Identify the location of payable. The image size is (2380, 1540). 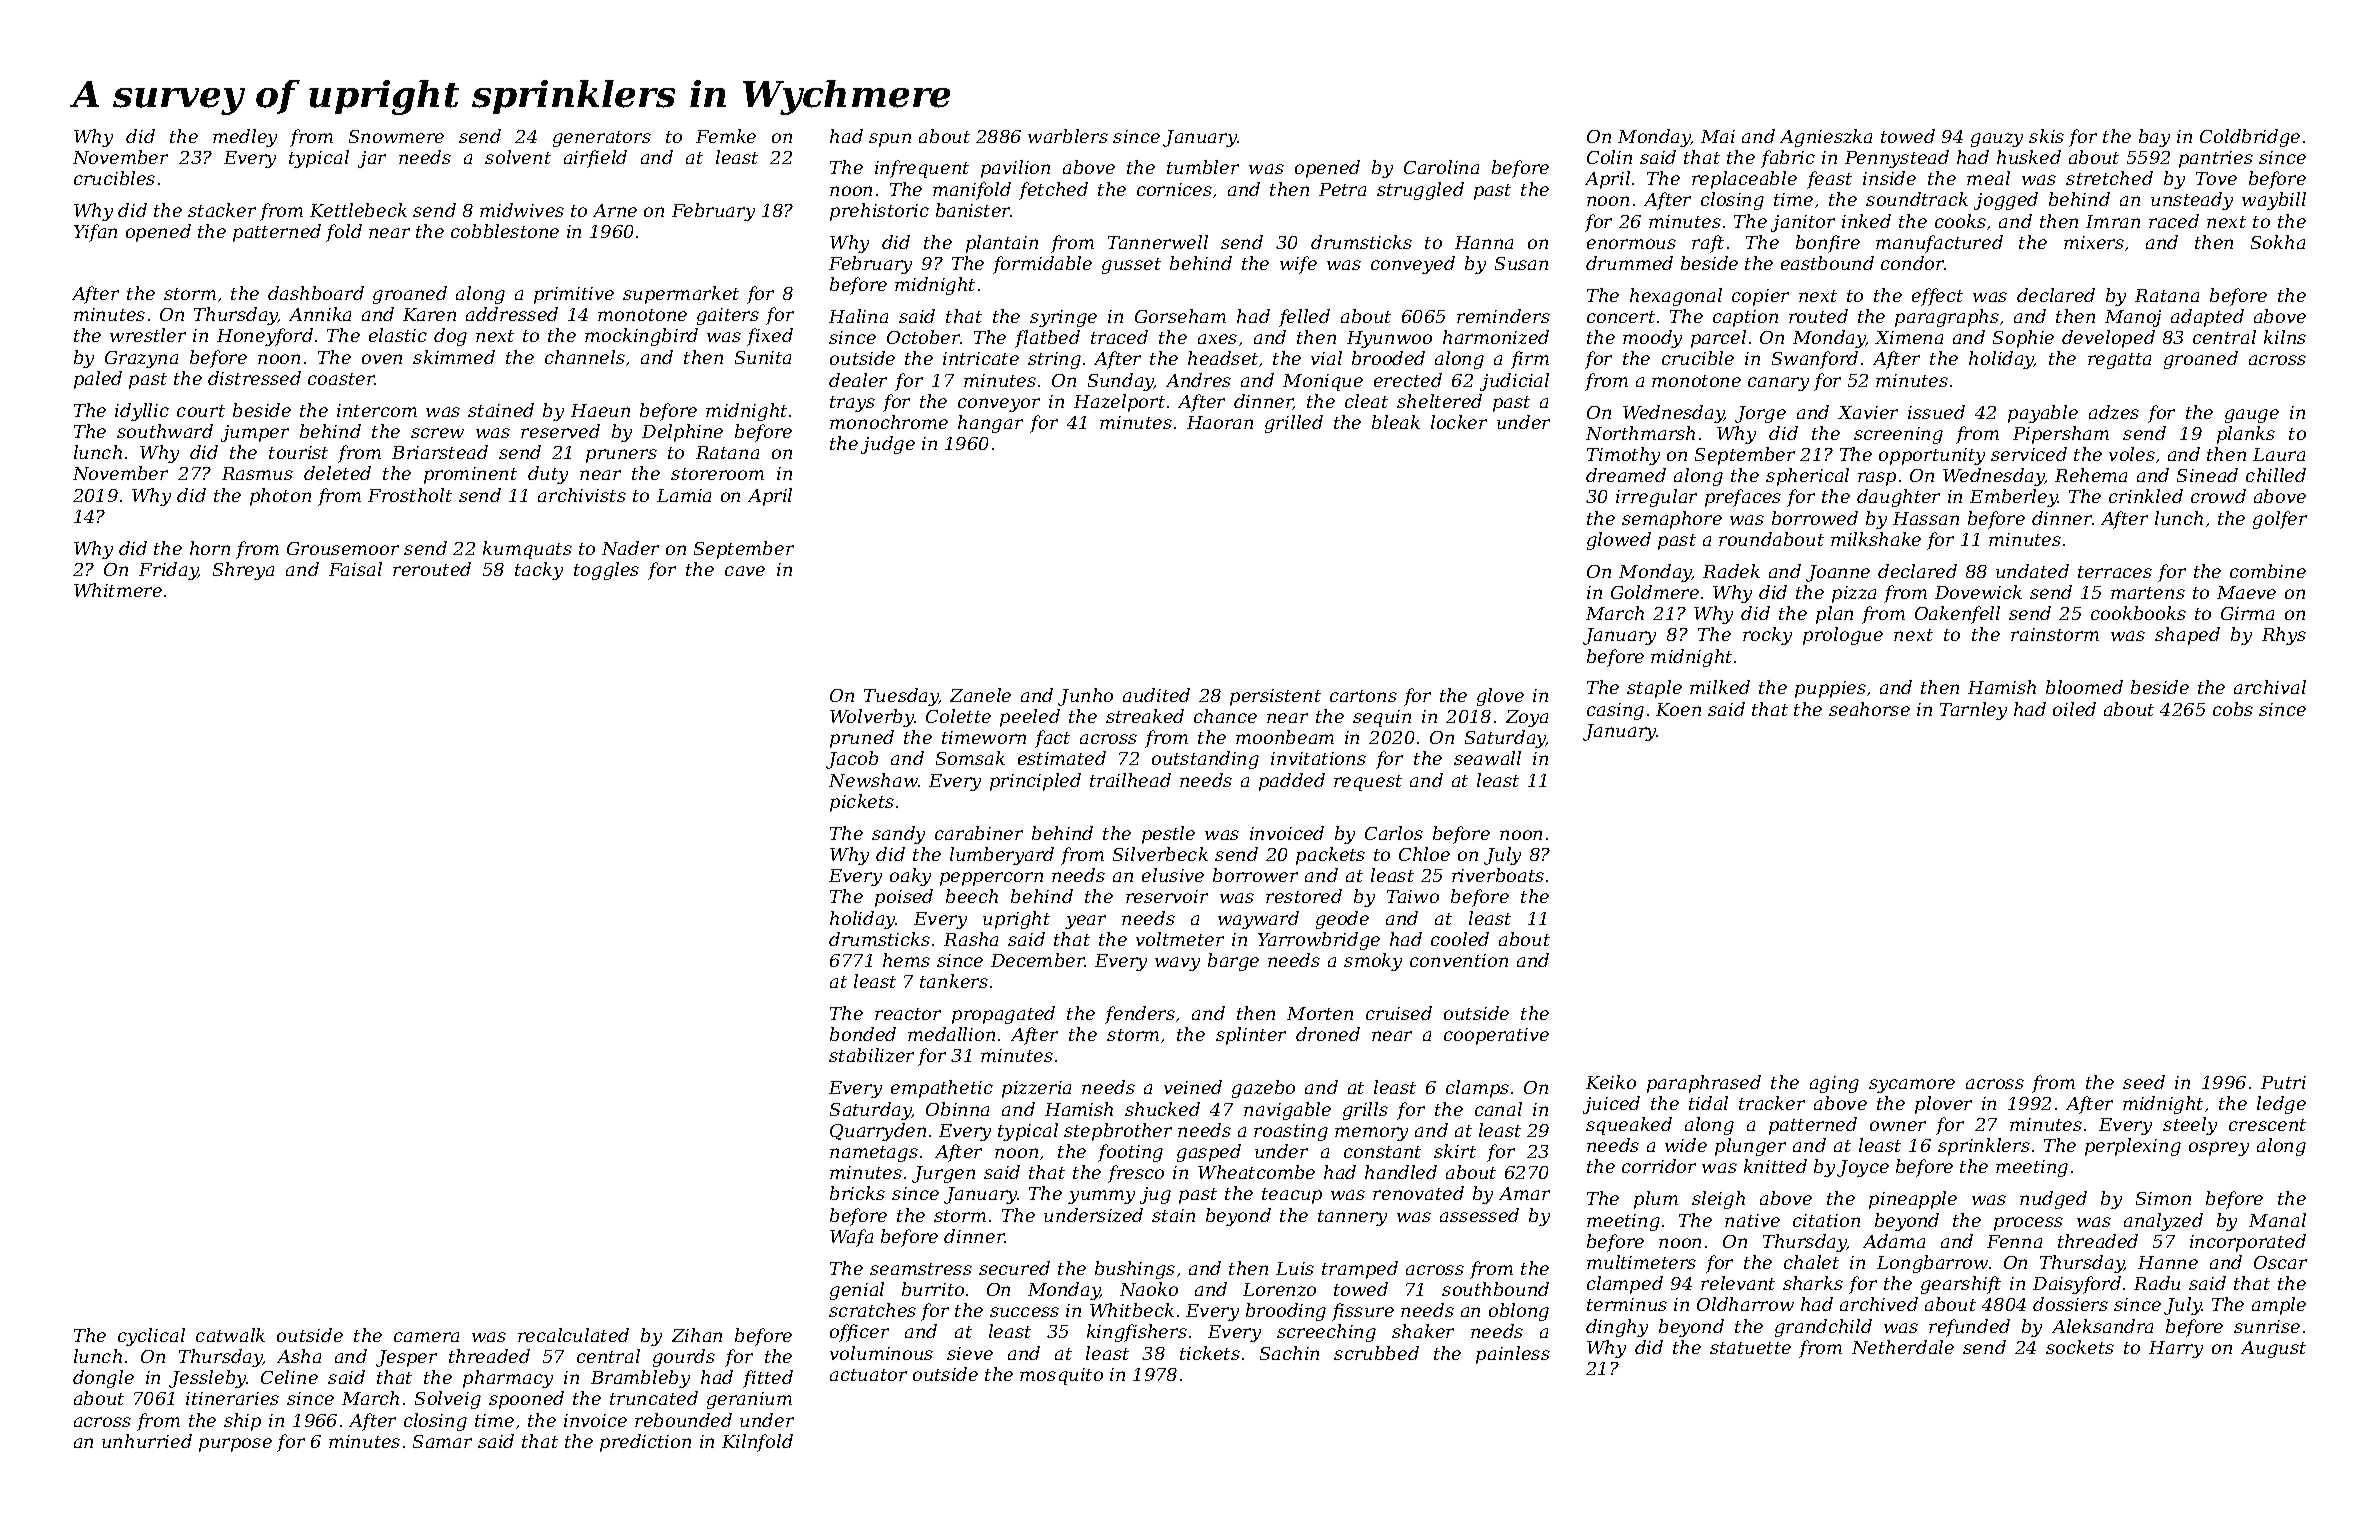
(2043, 414).
